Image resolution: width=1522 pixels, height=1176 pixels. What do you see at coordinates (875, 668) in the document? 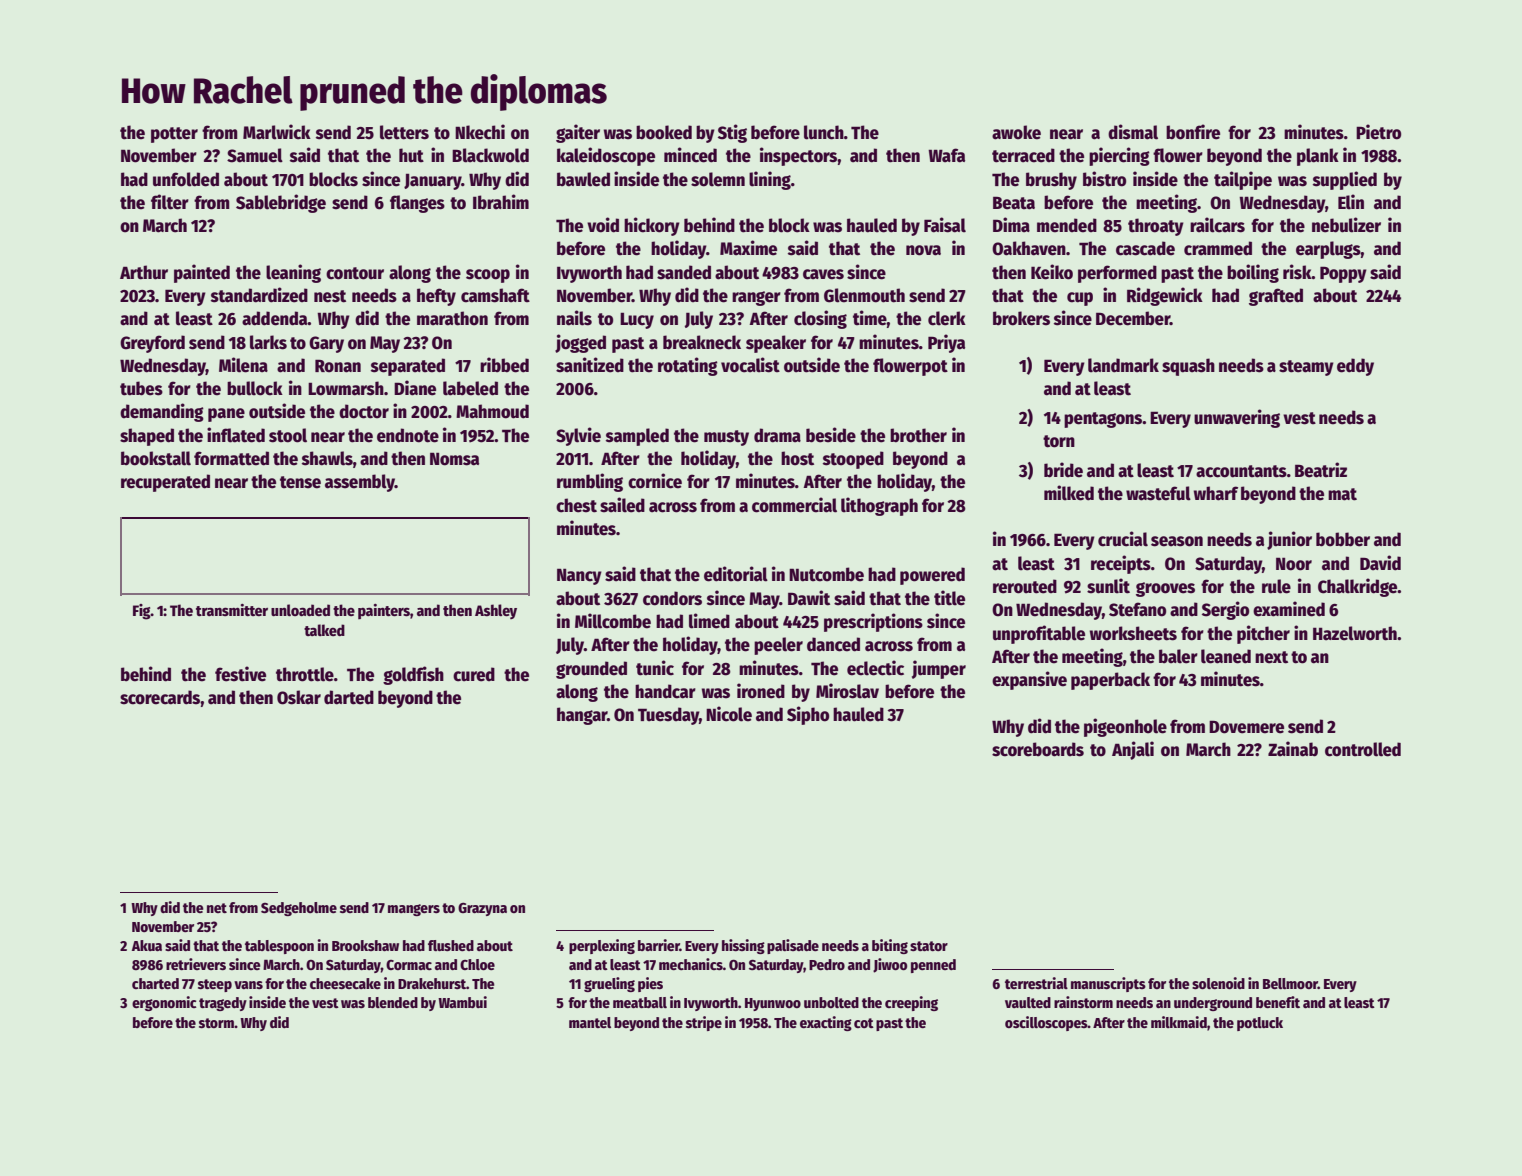
I see `eclectic` at bounding box center [875, 668].
